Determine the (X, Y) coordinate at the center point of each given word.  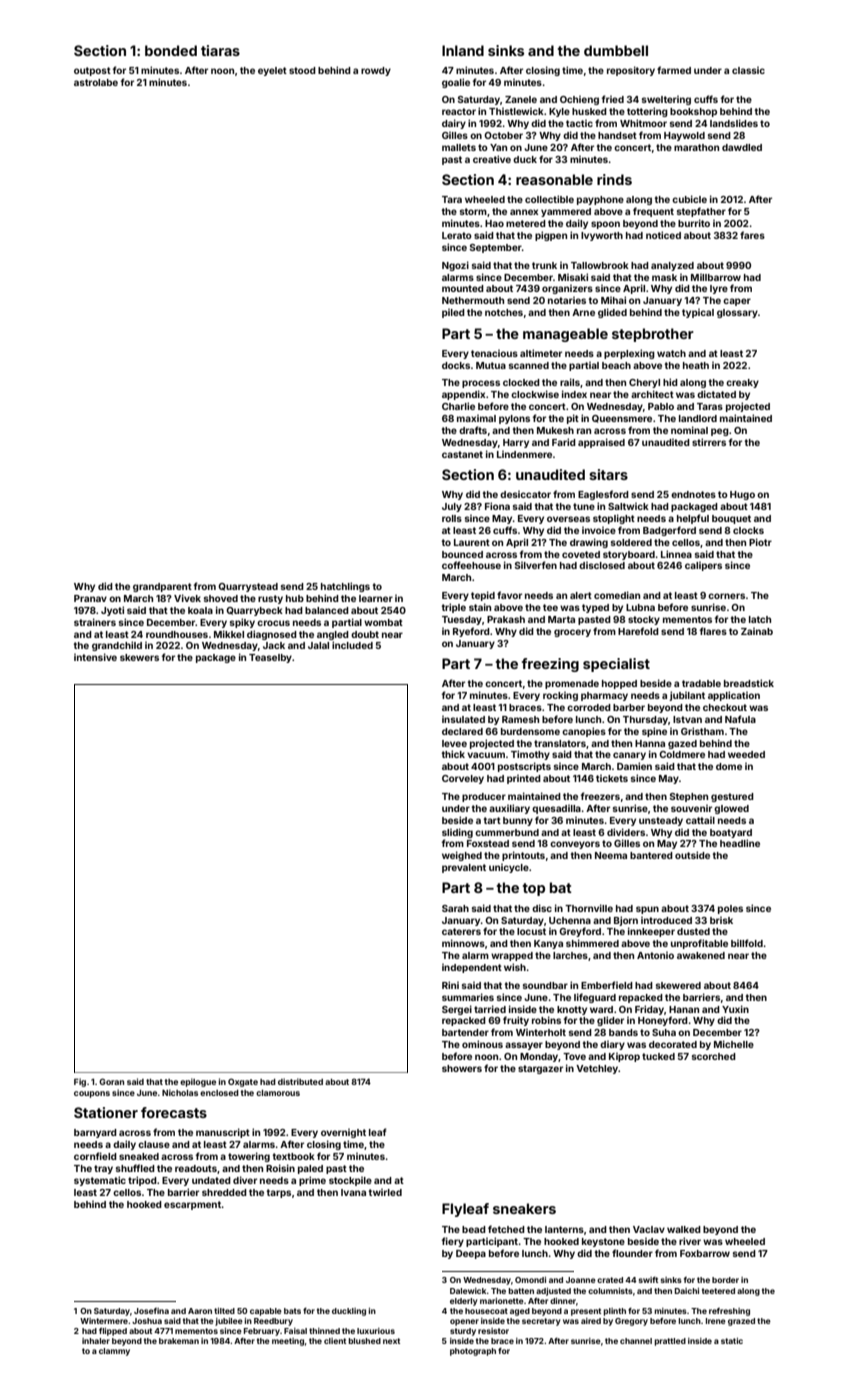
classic (748, 70)
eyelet (272, 71)
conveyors (575, 845)
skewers (139, 657)
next (391, 1341)
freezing (550, 665)
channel (636, 1341)
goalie (456, 83)
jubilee (229, 1322)
